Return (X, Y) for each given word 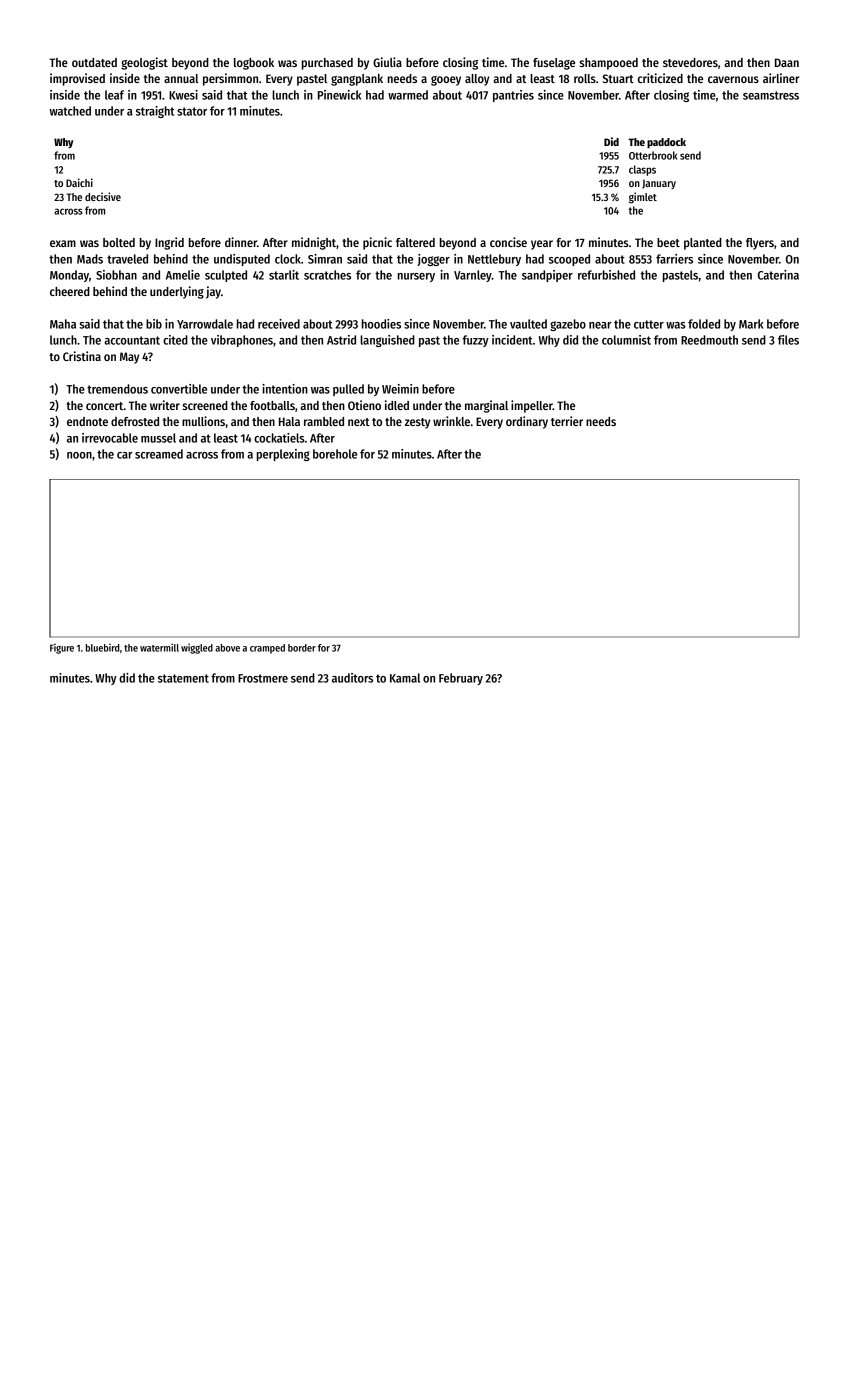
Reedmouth (709, 340)
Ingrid (169, 243)
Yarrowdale (205, 324)
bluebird (103, 648)
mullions (203, 421)
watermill (159, 647)
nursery (416, 277)
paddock (666, 143)
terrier (567, 421)
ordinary (527, 422)
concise (508, 242)
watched (70, 111)
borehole (335, 454)
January (659, 184)
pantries (513, 96)
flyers (760, 244)
